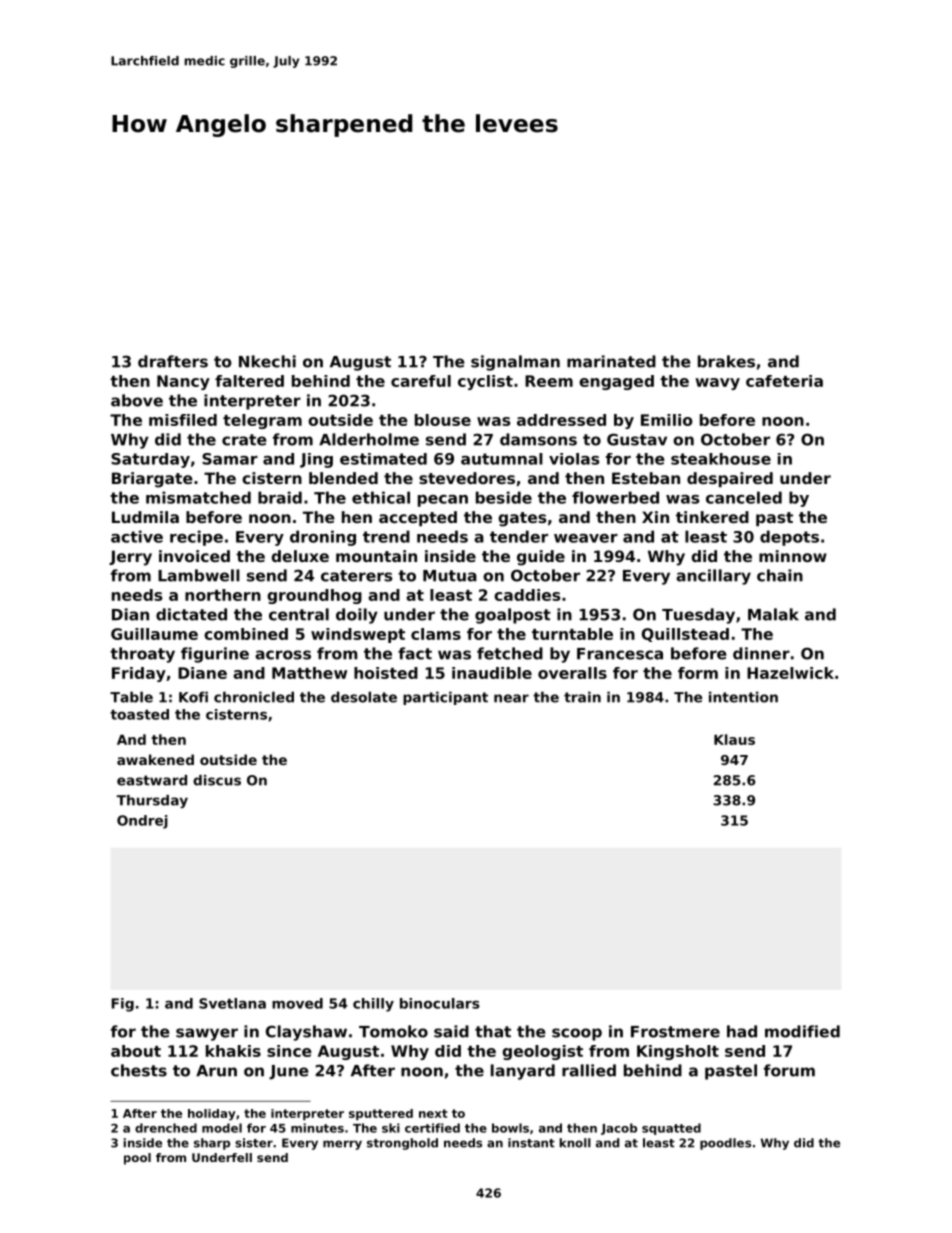 The height and width of the screenshot is (1233, 952). What do you see at coordinates (139, 1070) in the screenshot?
I see `chests` at bounding box center [139, 1070].
